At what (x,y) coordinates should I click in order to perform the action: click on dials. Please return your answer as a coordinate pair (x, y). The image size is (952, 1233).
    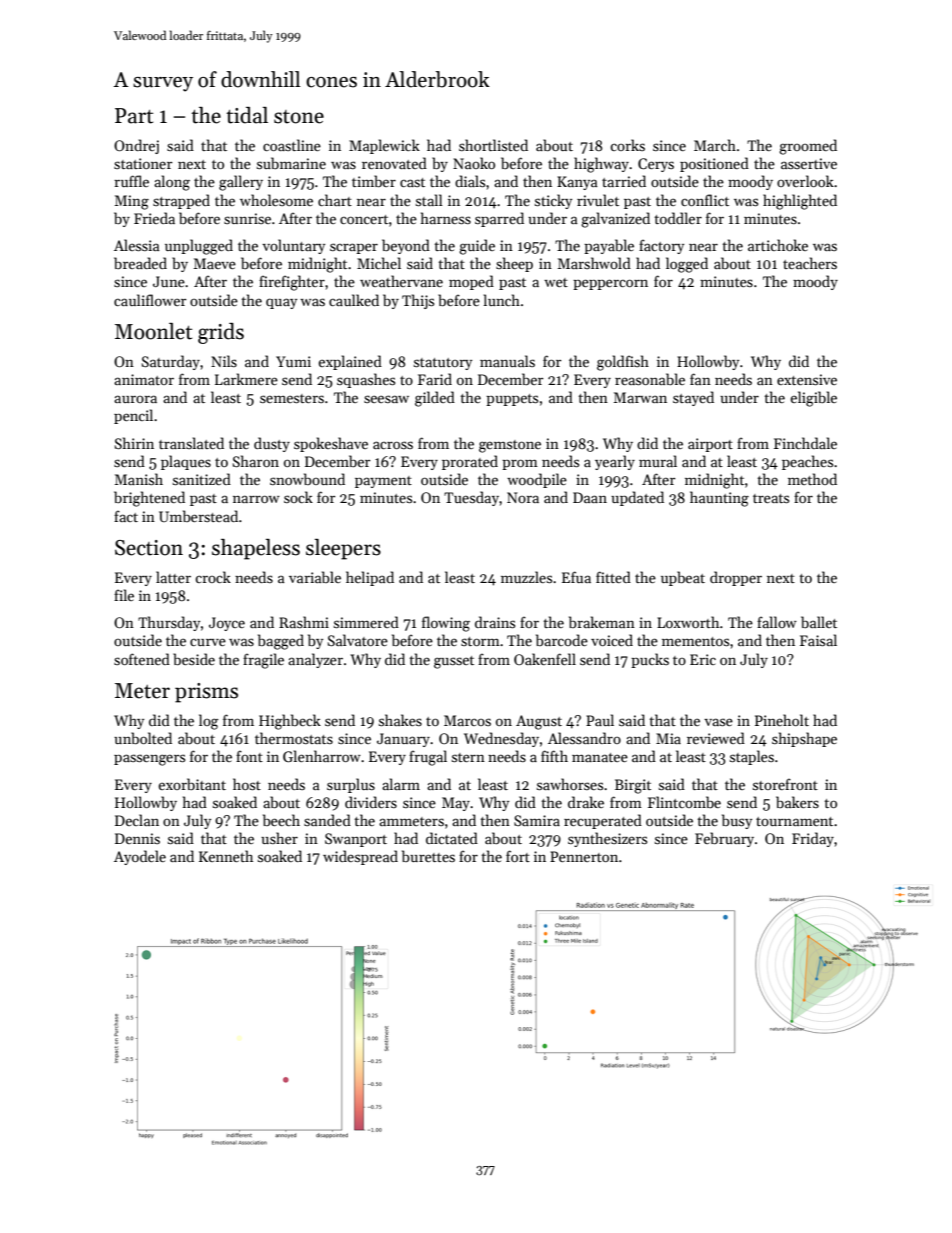
    Looking at the image, I should click on (470, 181).
